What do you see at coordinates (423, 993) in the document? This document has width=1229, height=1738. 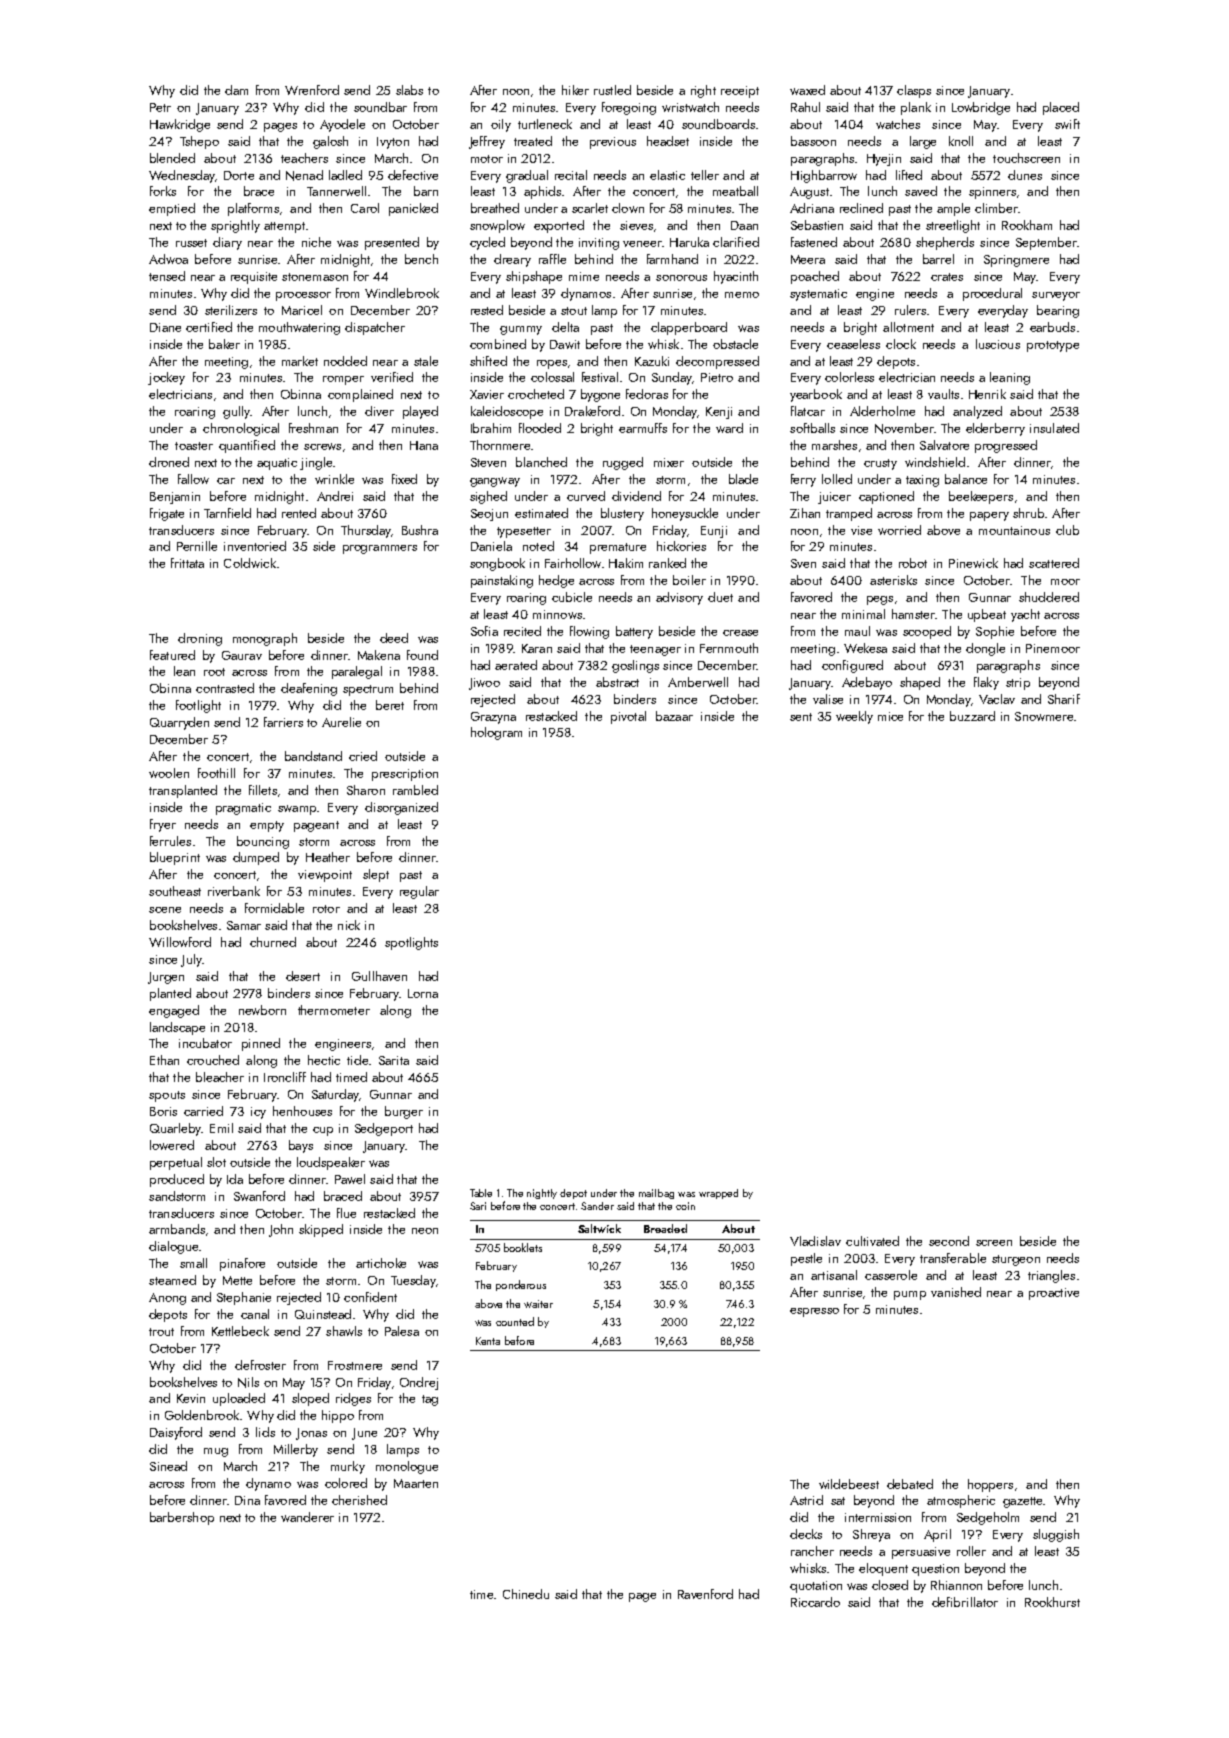 I see `Lorna` at bounding box center [423, 993].
